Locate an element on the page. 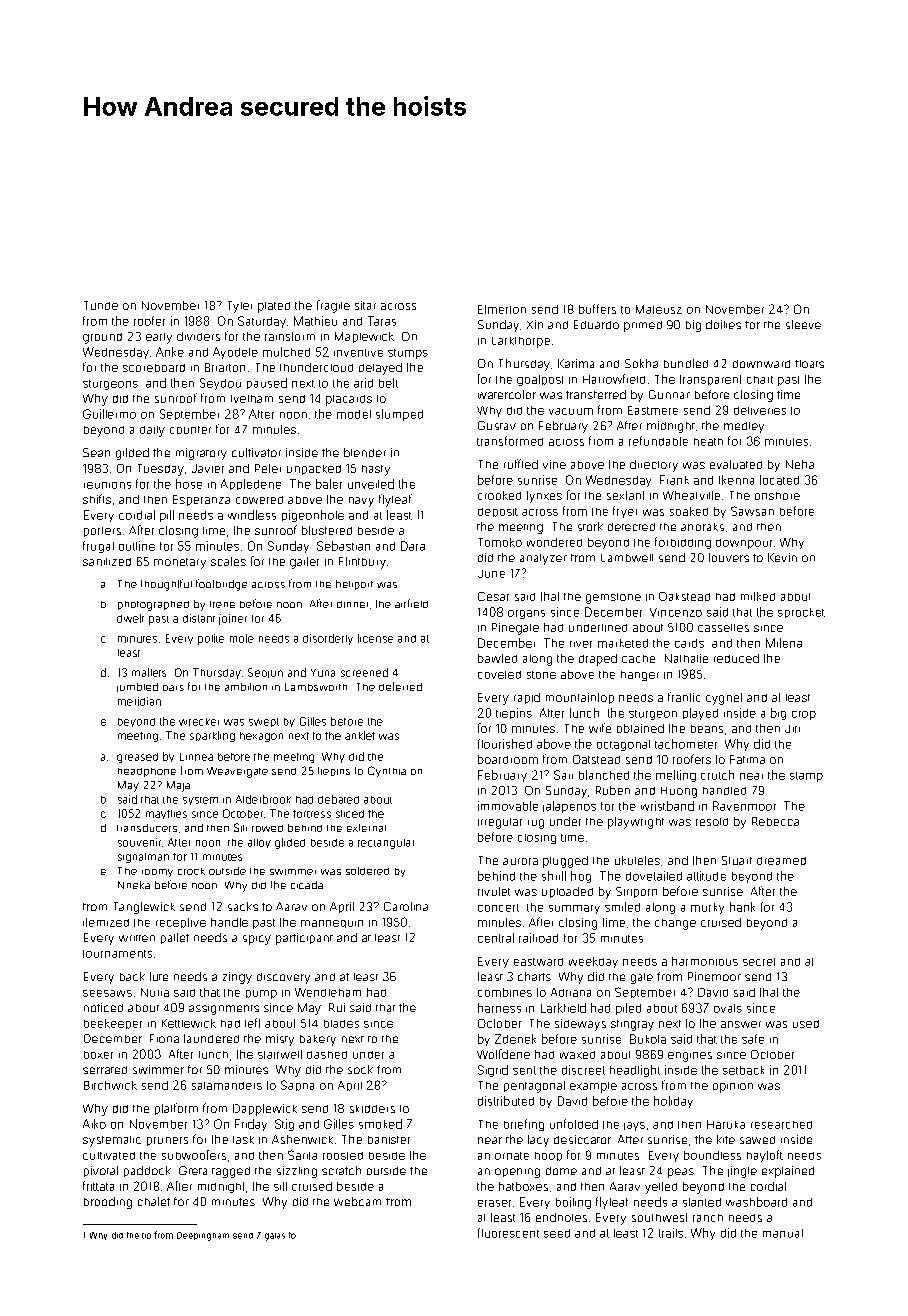  plated is located at coordinates (274, 307).
